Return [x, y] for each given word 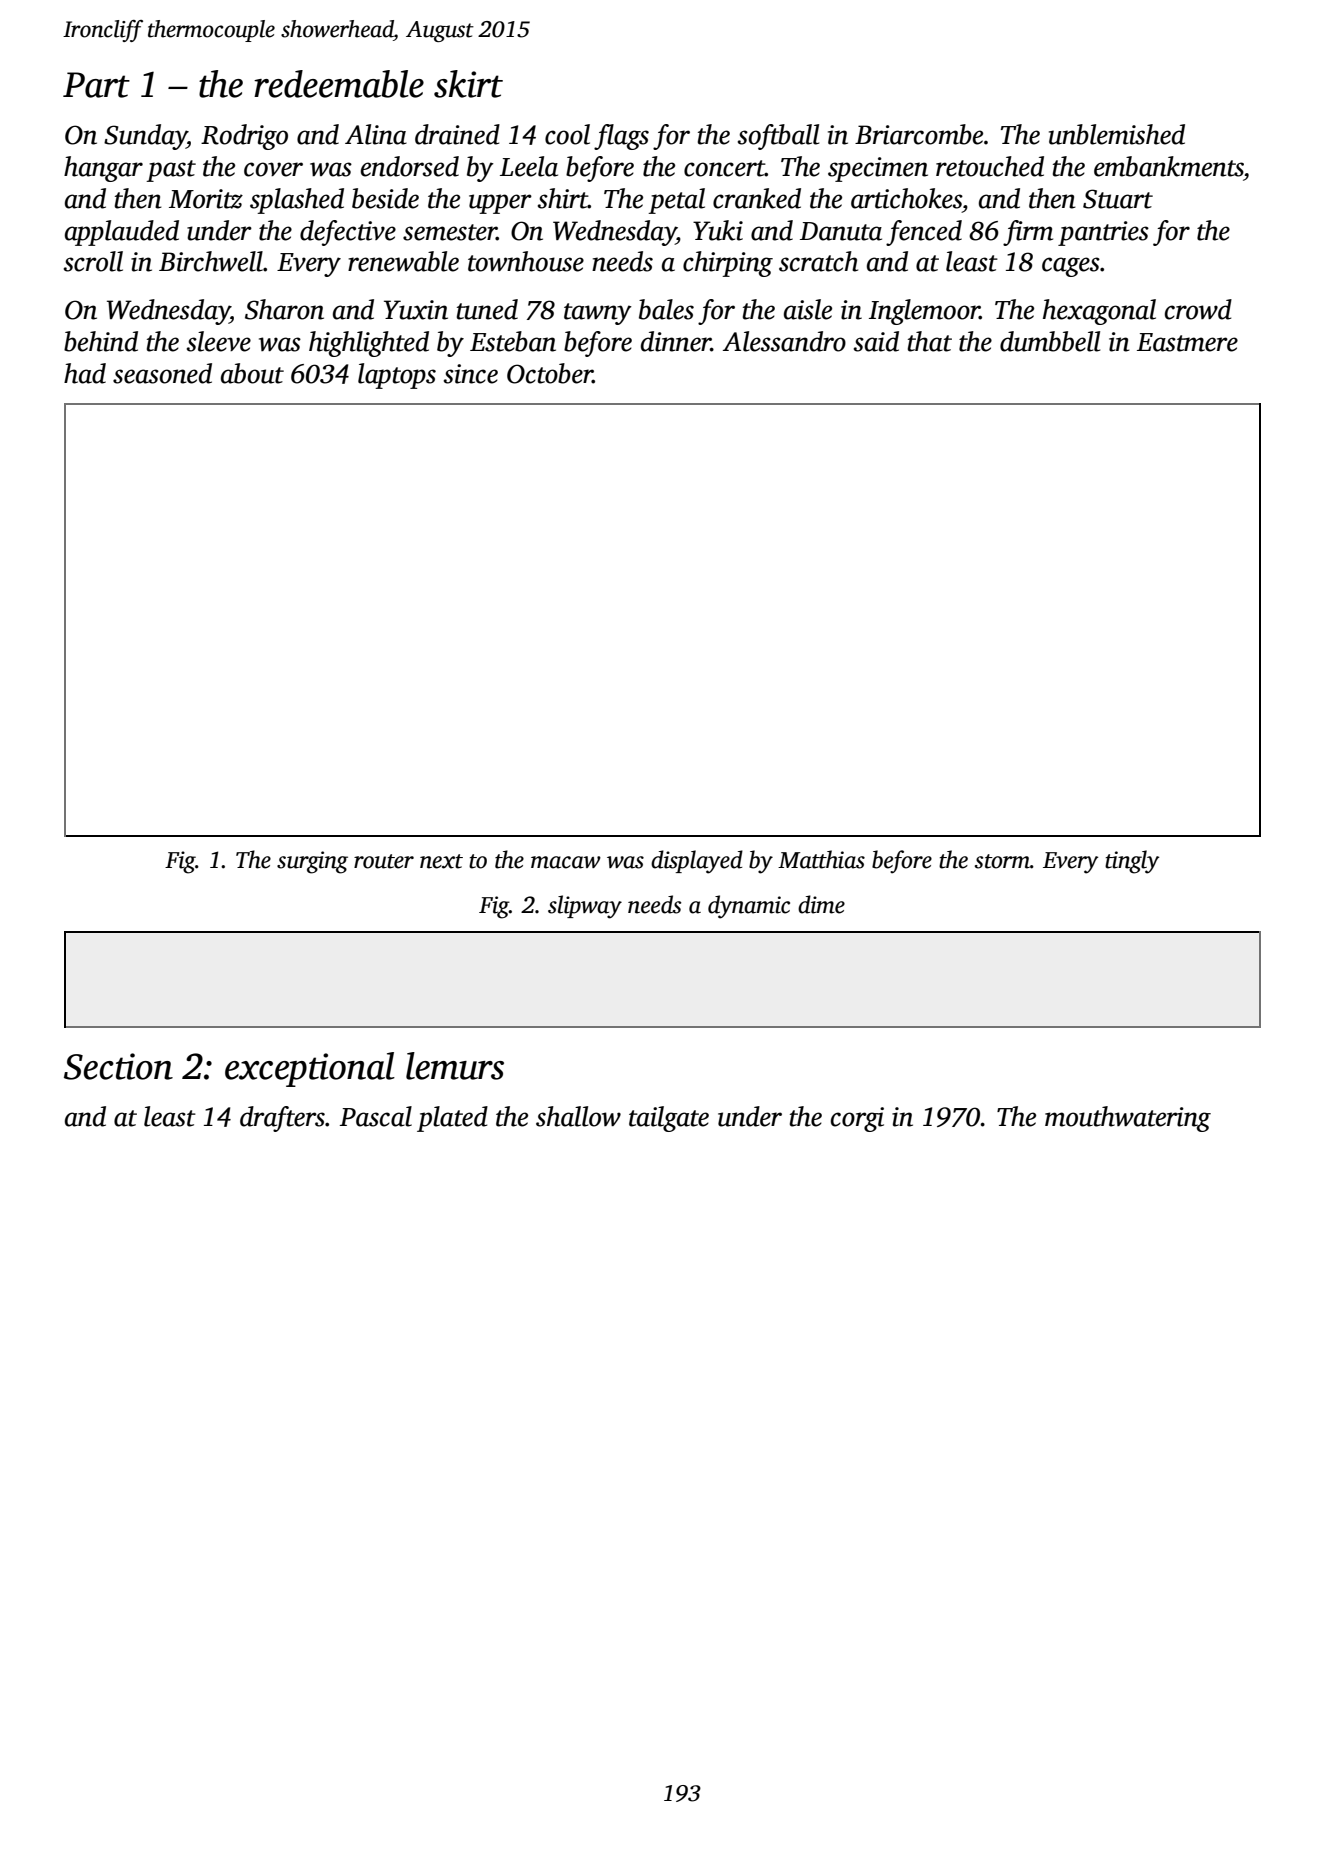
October [550, 373]
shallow [578, 1116]
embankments [1169, 166]
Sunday [145, 137]
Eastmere [1187, 342]
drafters [282, 1119]
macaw [566, 862]
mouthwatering [1128, 1119]
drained [457, 134]
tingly [1132, 862]
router [384, 861]
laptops [397, 376]
